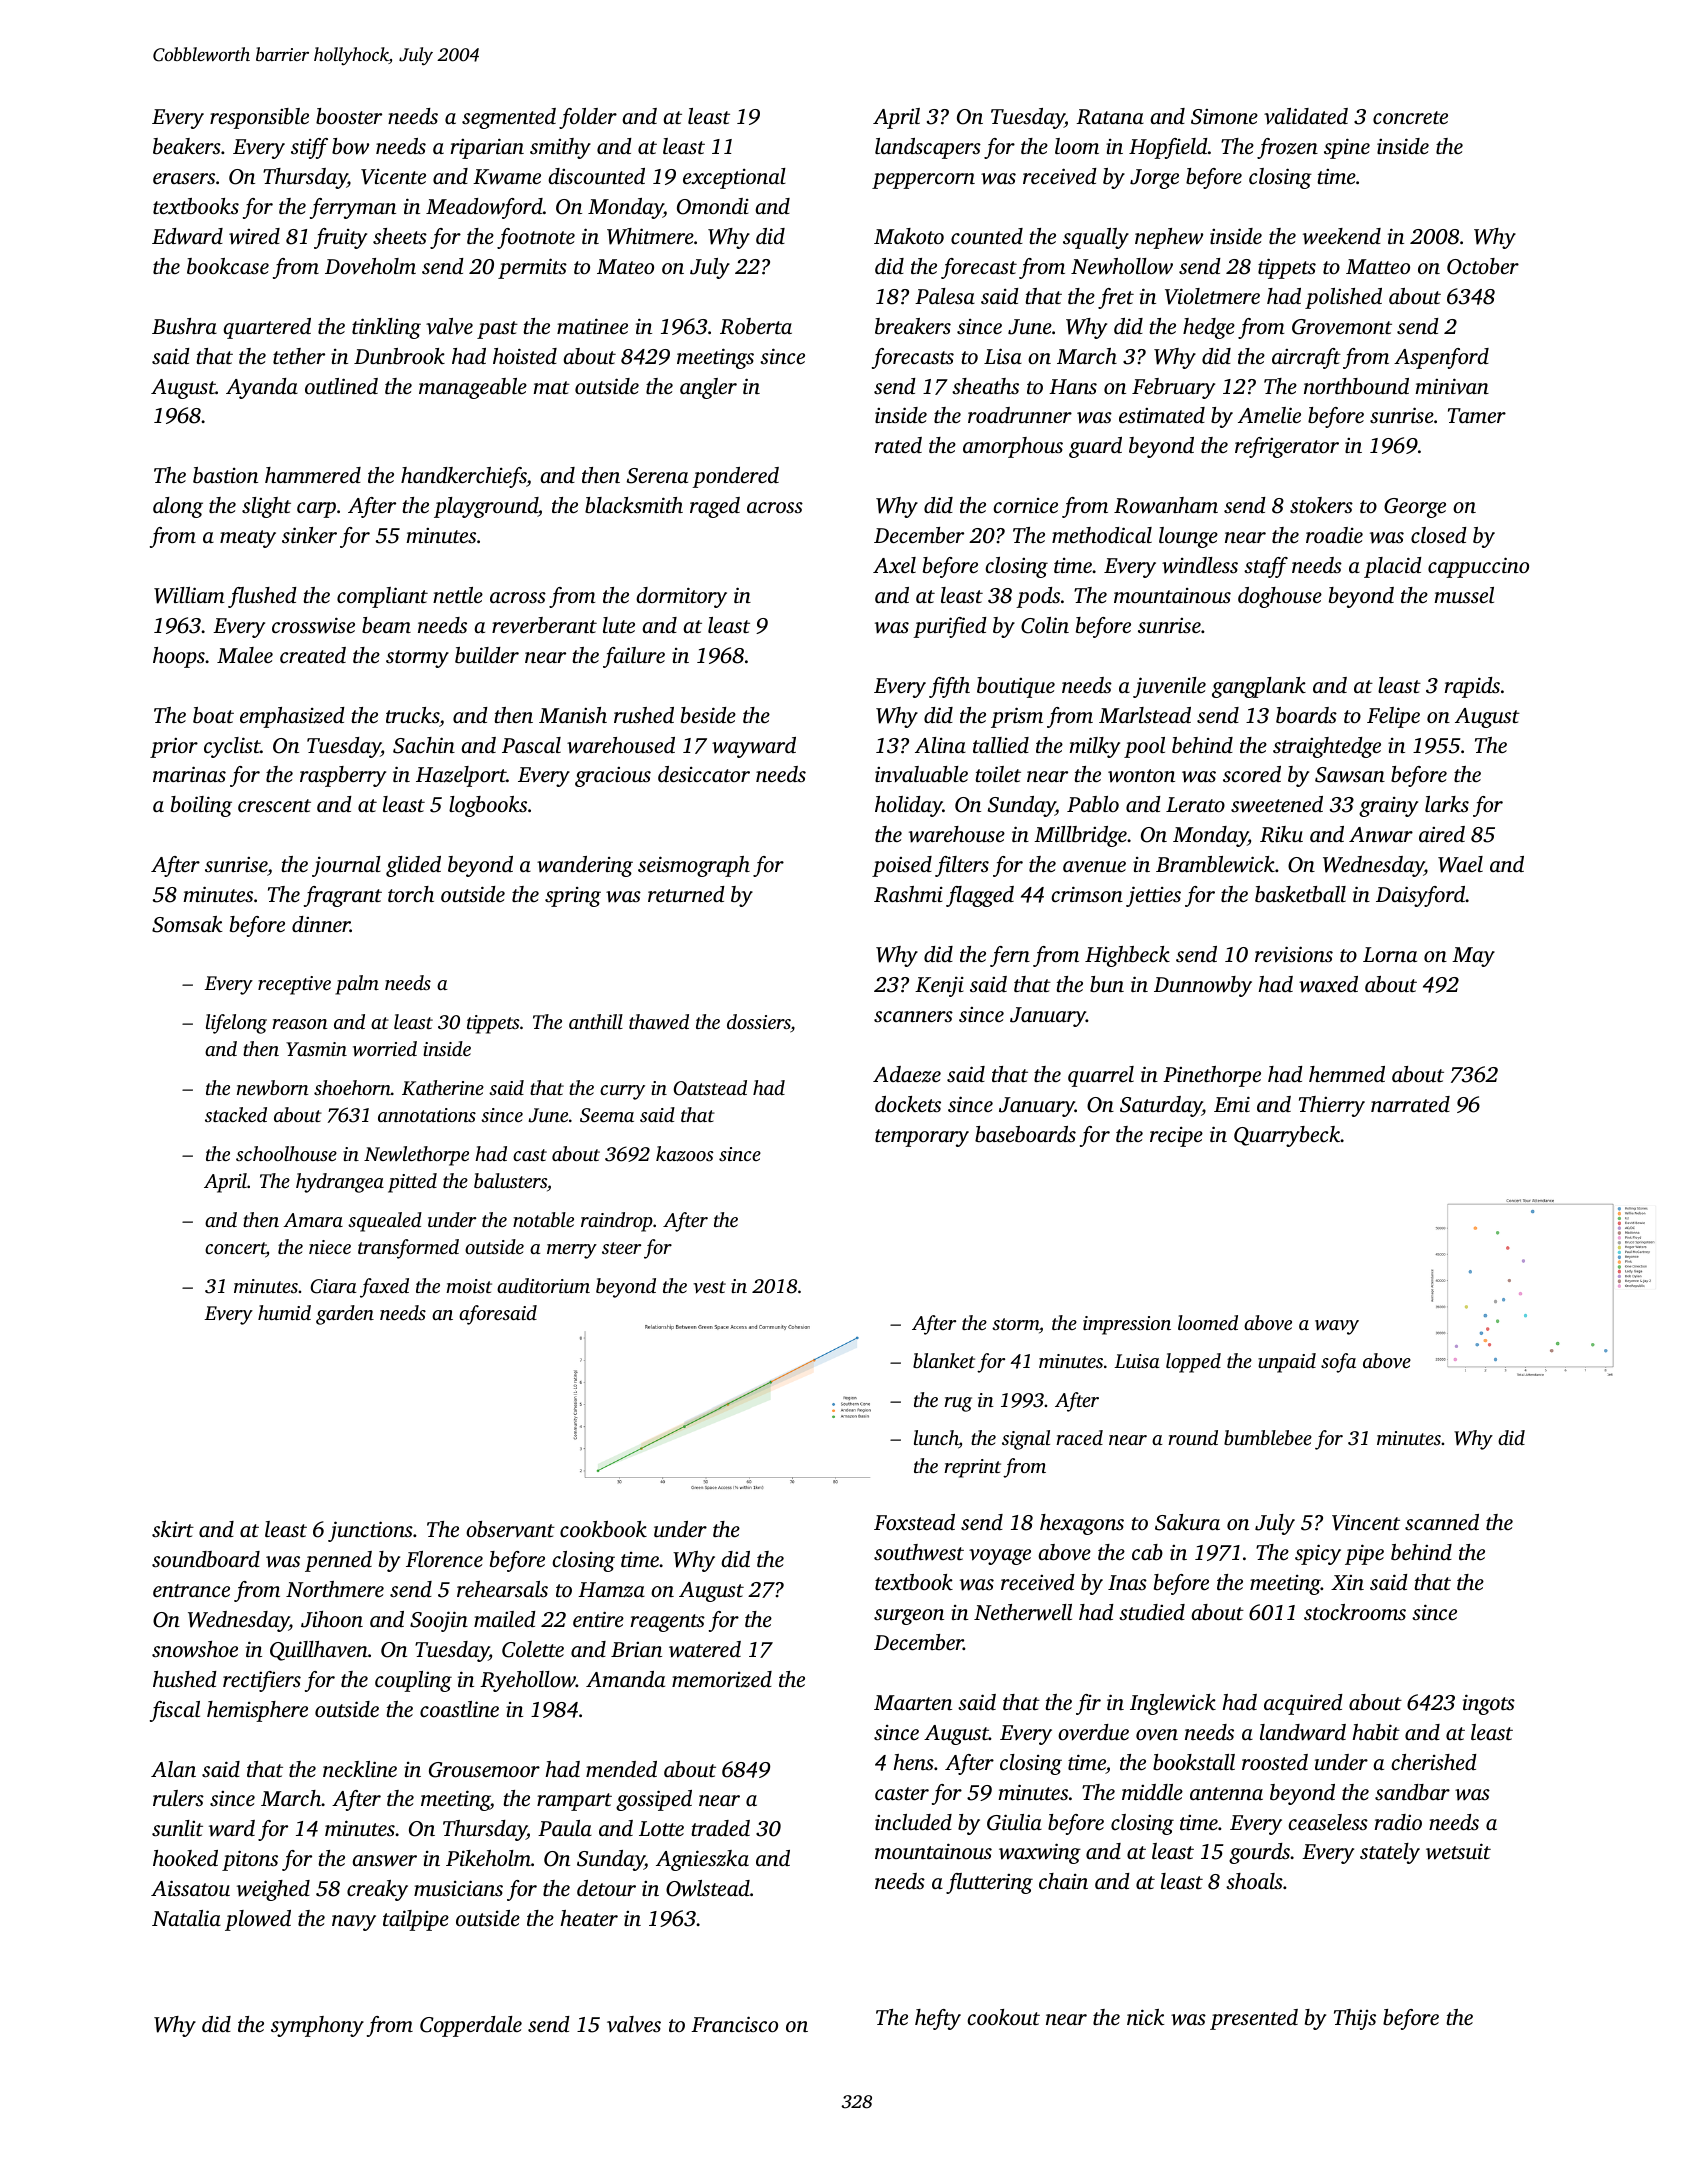 The width and height of the document is (1683, 2178). I want to click on Francisco, so click(734, 2024).
